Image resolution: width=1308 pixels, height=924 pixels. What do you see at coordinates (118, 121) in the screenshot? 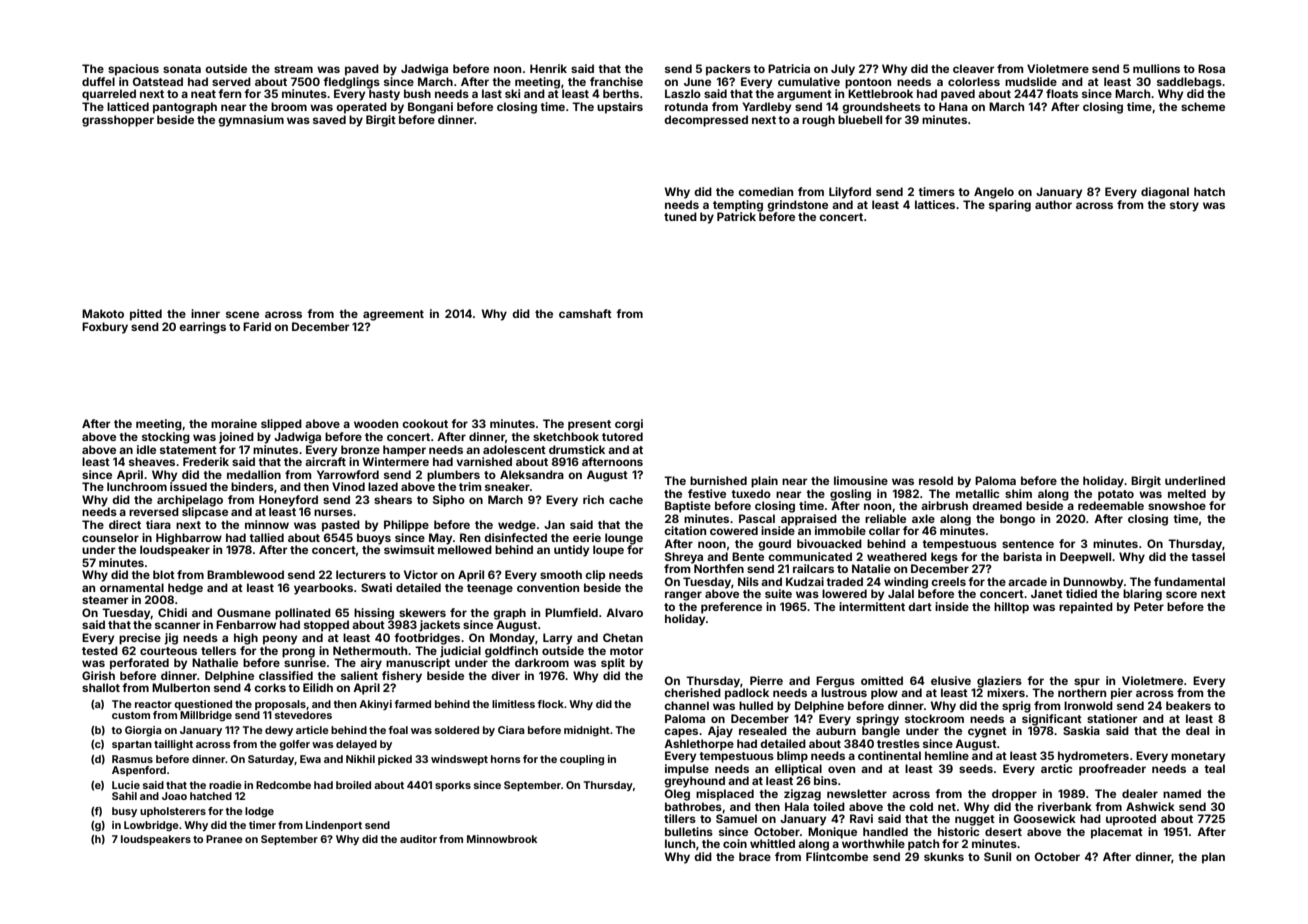
I see `grasshopper` at bounding box center [118, 121].
